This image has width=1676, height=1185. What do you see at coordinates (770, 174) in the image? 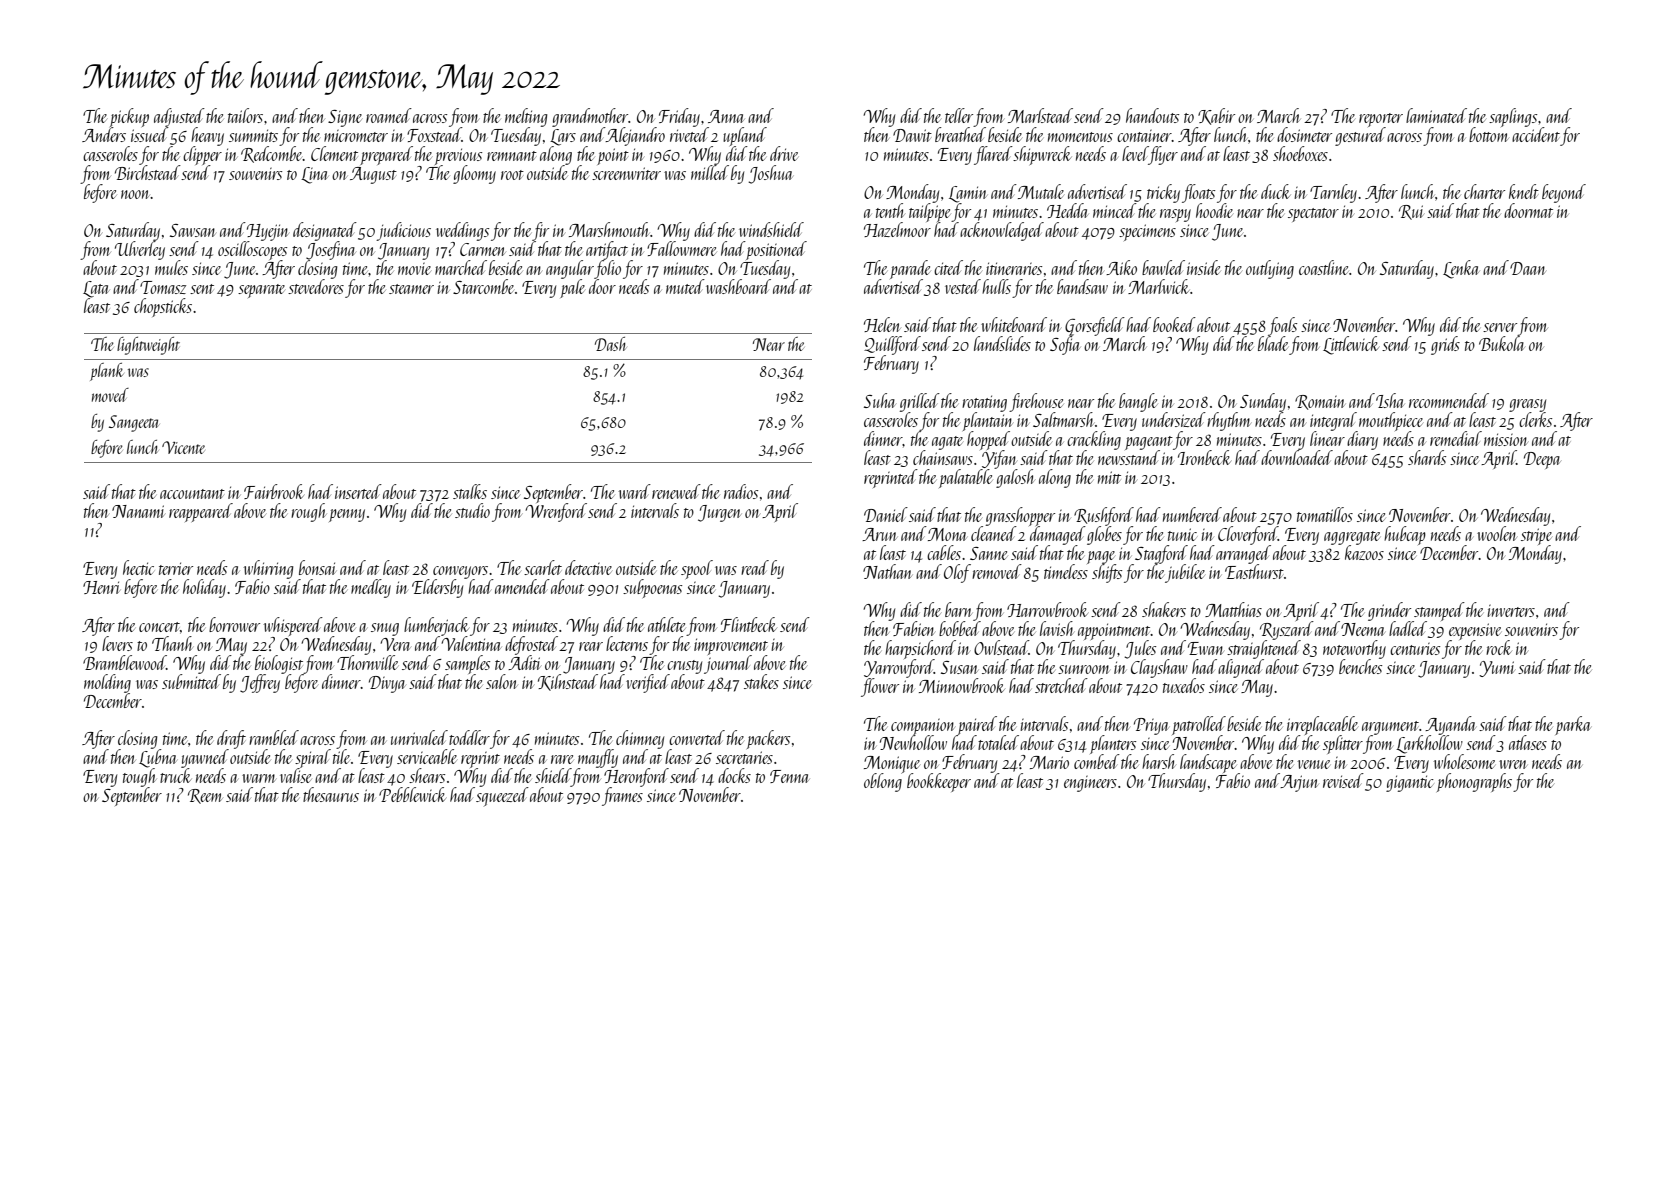
I see `Joshua` at bounding box center [770, 174].
